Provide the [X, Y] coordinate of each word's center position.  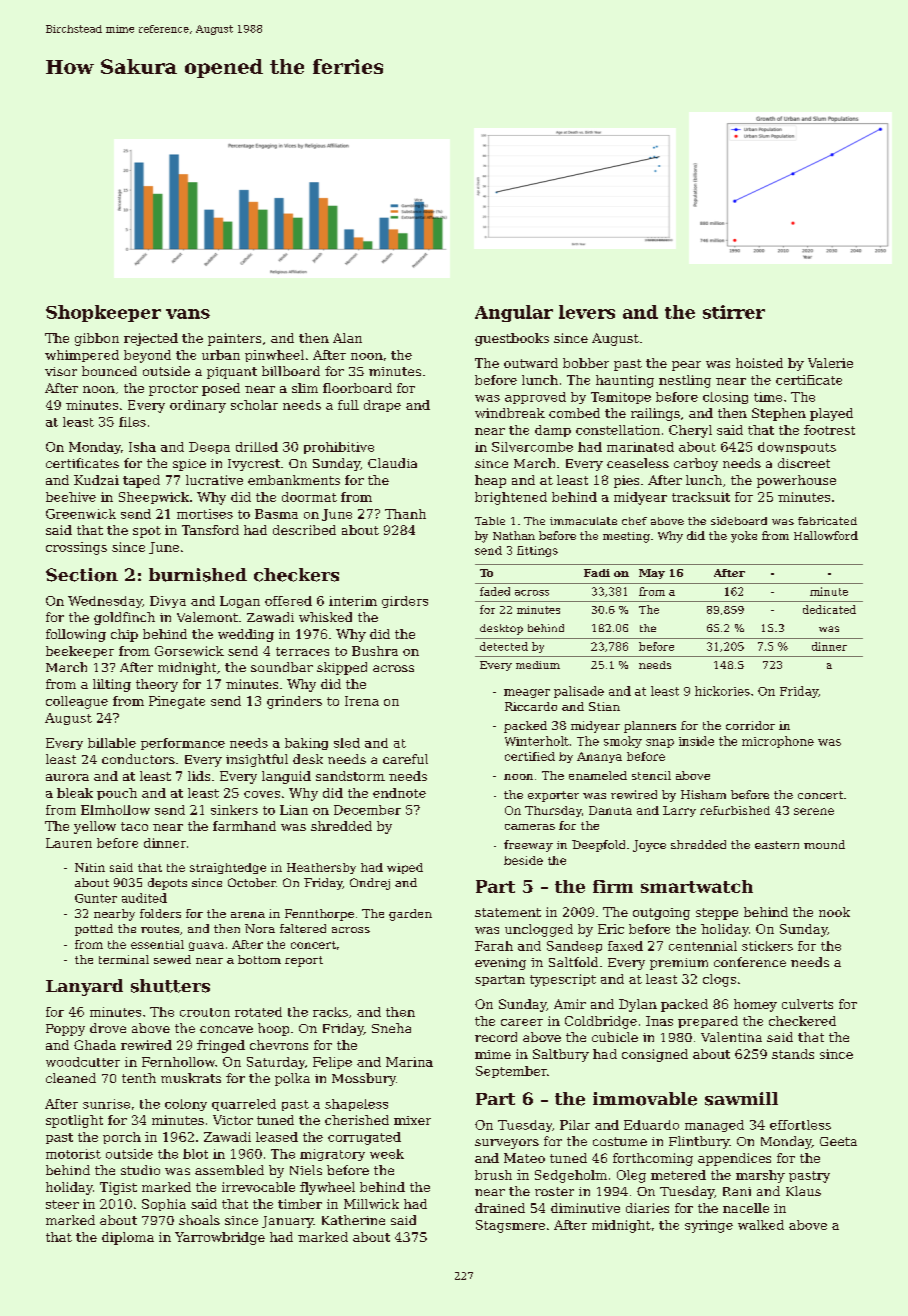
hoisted [759, 363]
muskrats [191, 1078]
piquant [232, 373]
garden [410, 915]
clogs [719, 980]
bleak [75, 793]
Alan [347, 338]
